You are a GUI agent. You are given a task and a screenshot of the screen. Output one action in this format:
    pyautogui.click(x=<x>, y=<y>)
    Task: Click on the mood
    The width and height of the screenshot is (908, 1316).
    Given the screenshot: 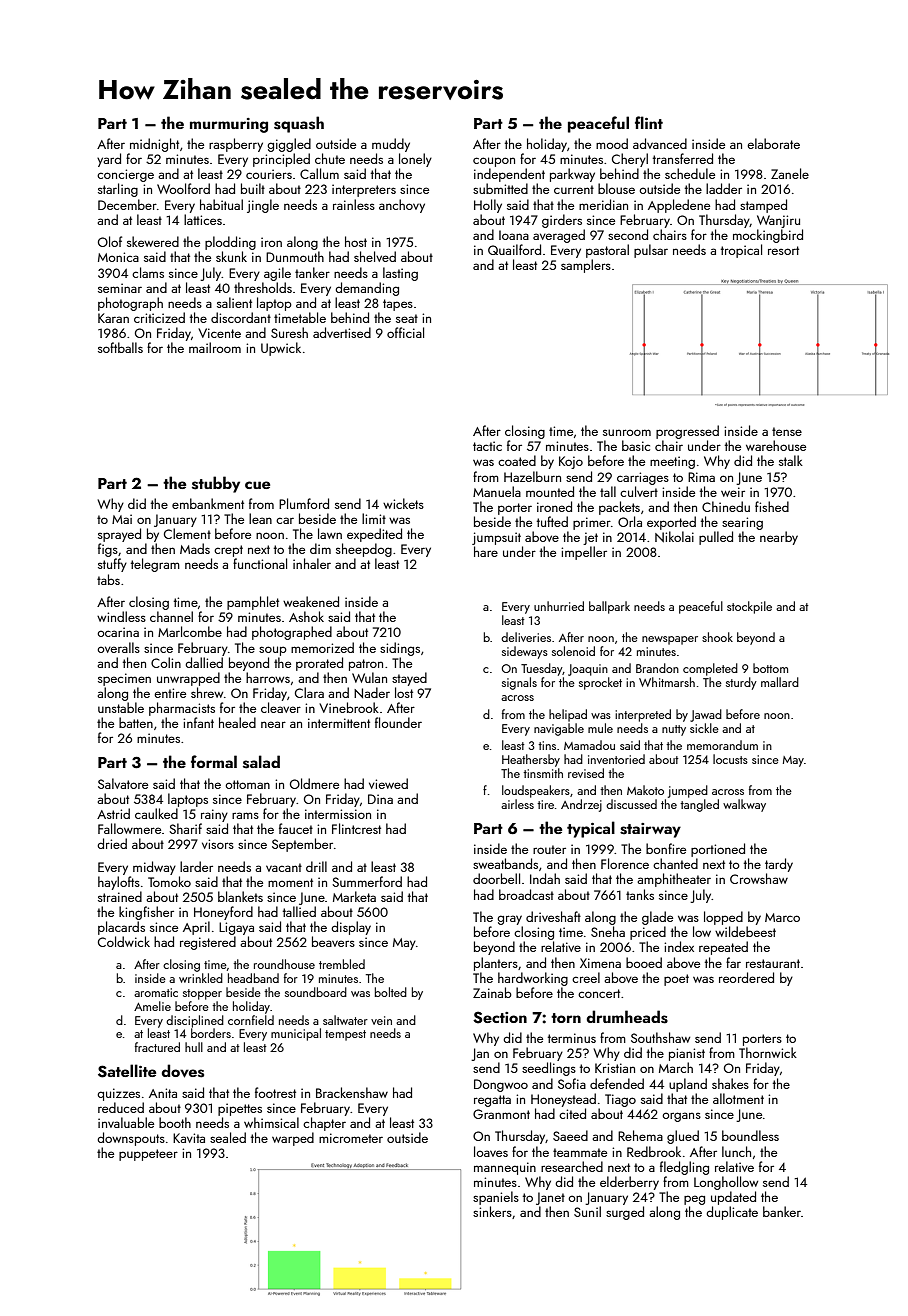 What is the action you would take?
    pyautogui.click(x=612, y=143)
